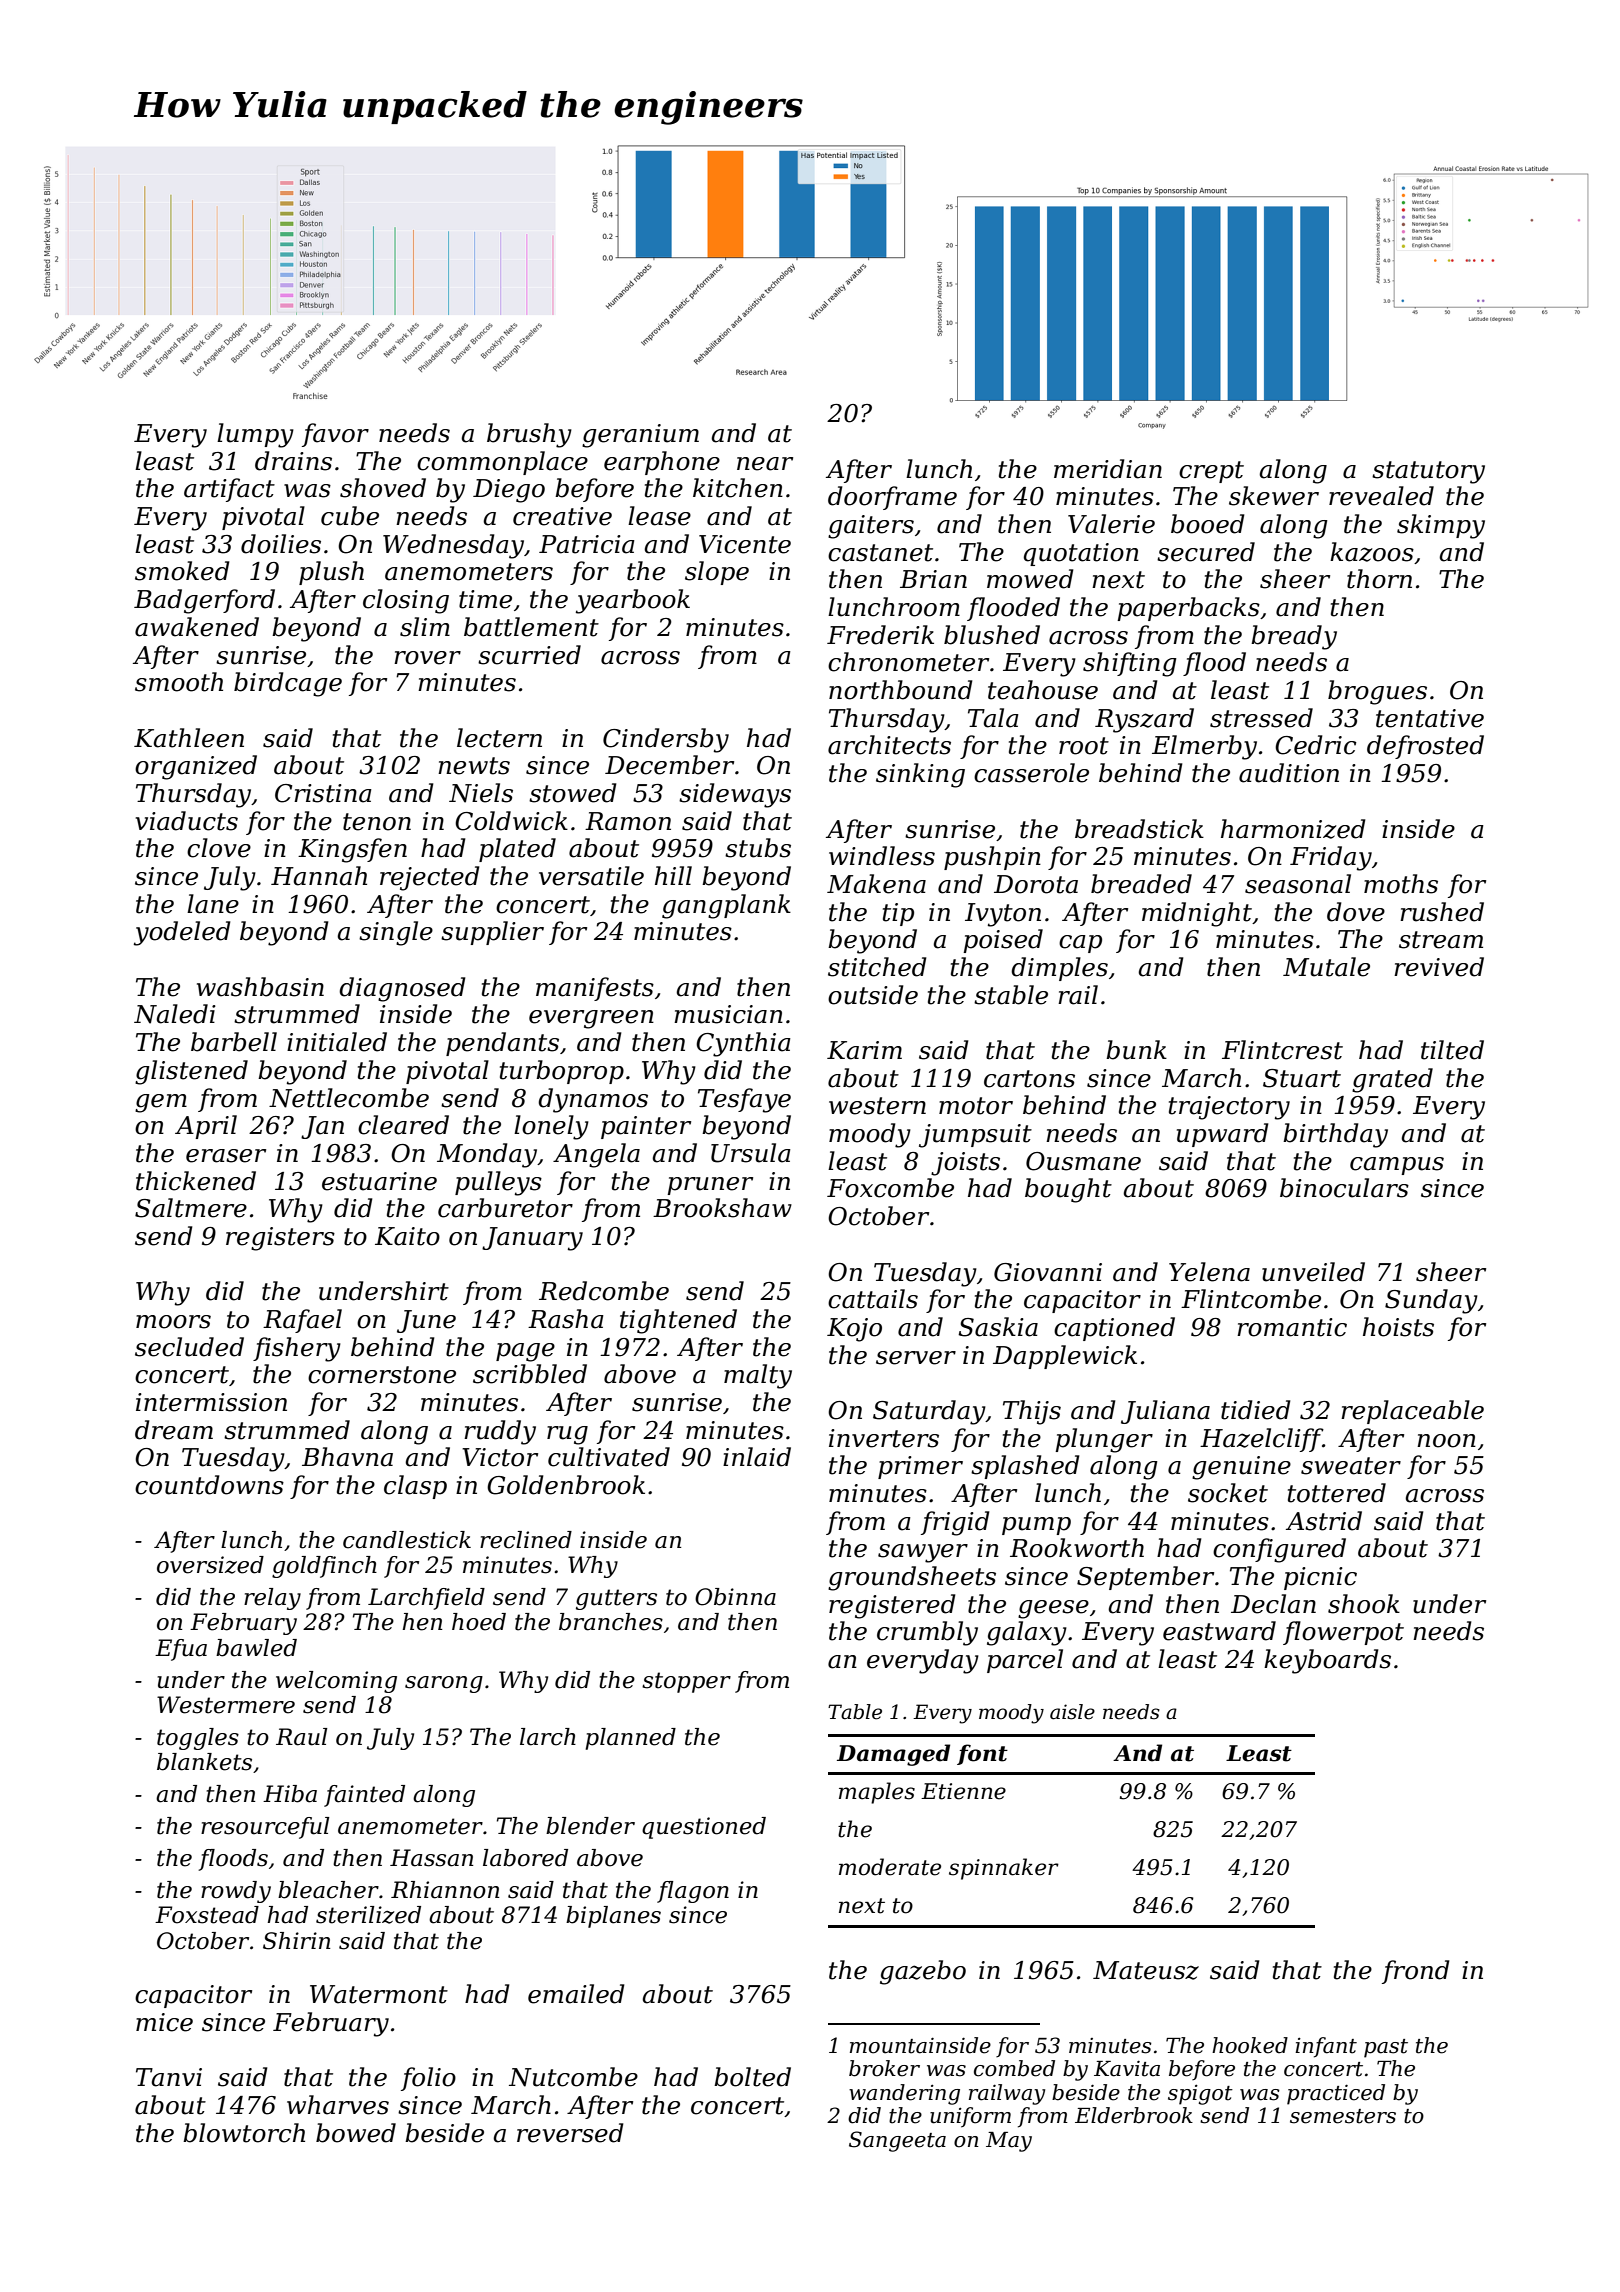 The height and width of the screenshot is (2292, 1620). What do you see at coordinates (356, 2133) in the screenshot?
I see `bowed` at bounding box center [356, 2133].
